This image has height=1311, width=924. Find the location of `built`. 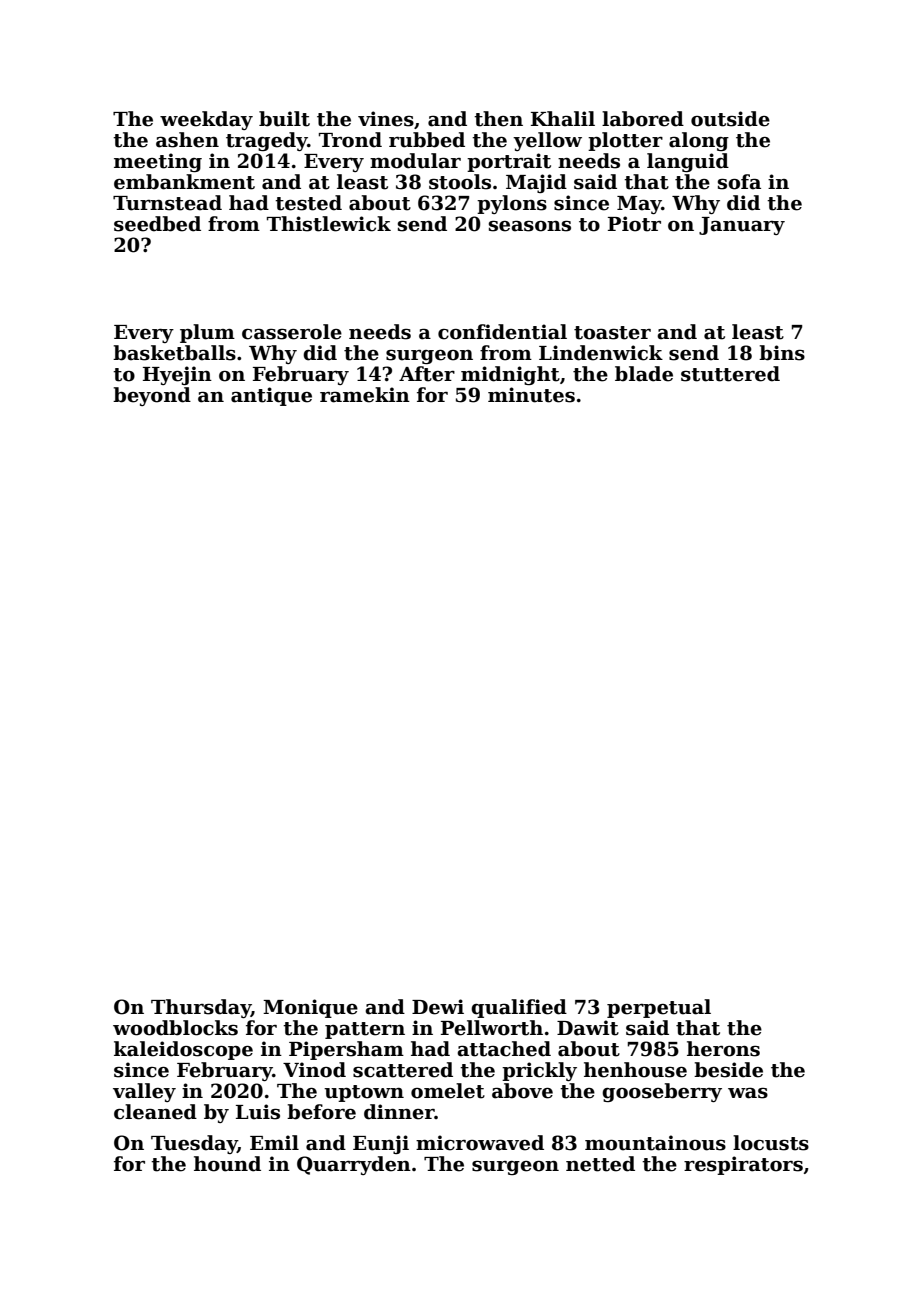

built is located at coordinates (284, 119).
